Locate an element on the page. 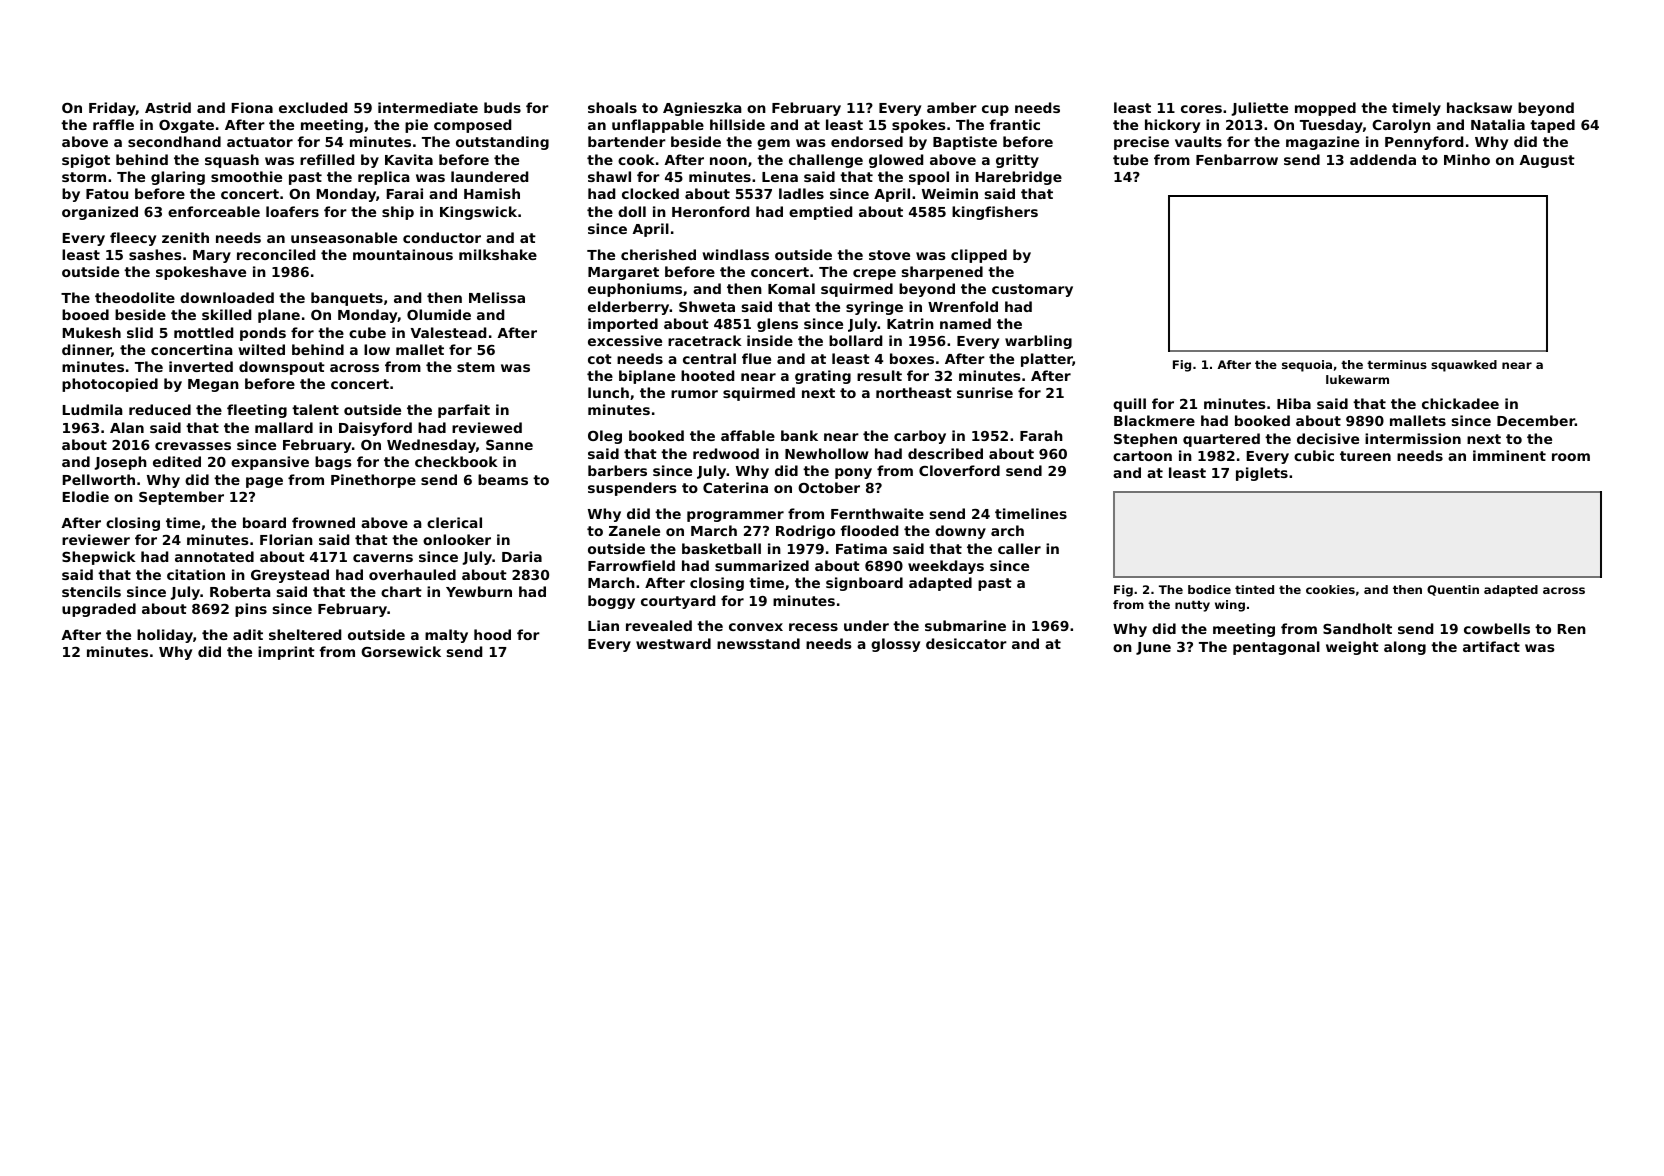  Juliette is located at coordinates (1259, 109).
